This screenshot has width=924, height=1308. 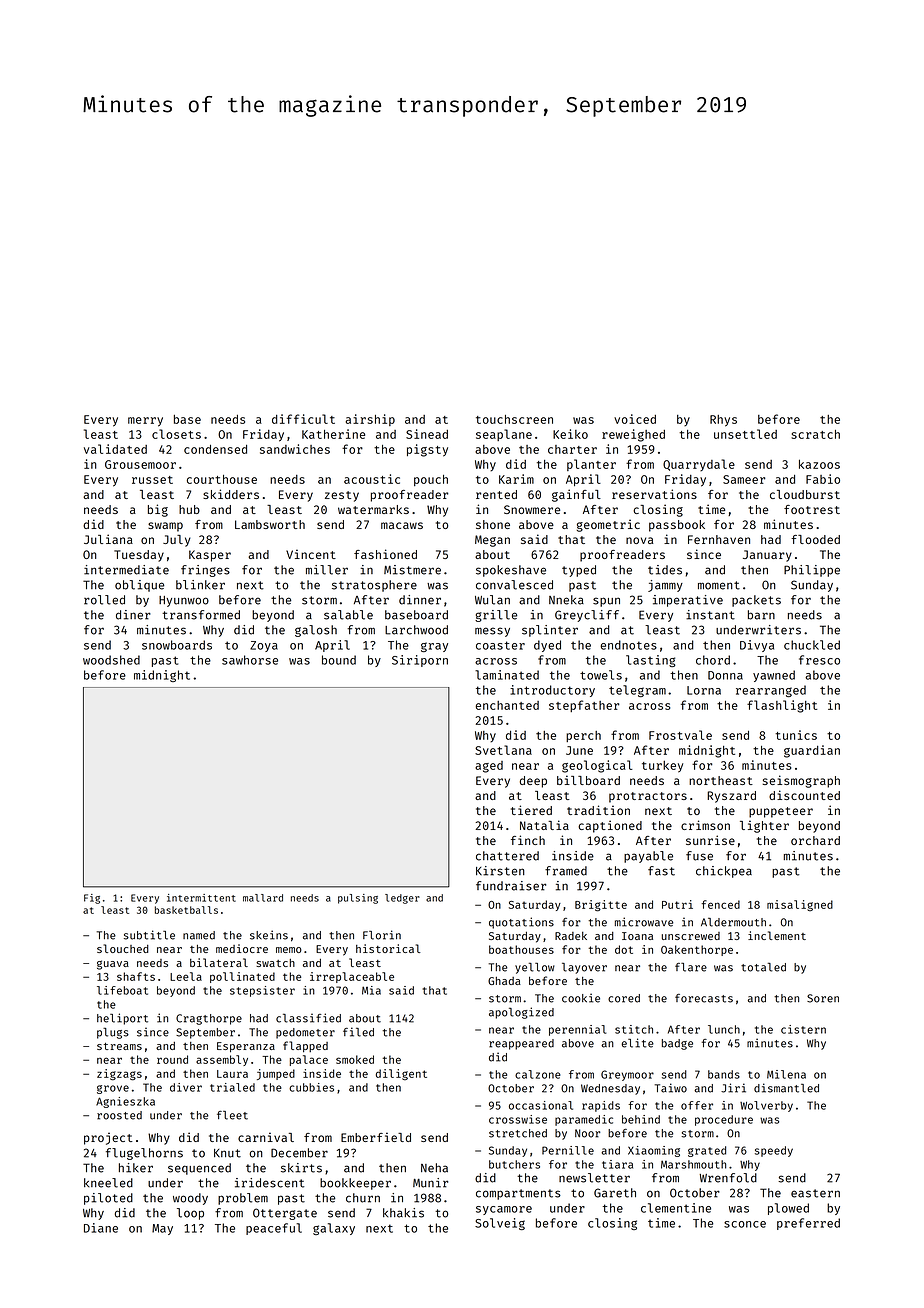 What do you see at coordinates (113, 965) in the screenshot?
I see `guava` at bounding box center [113, 965].
